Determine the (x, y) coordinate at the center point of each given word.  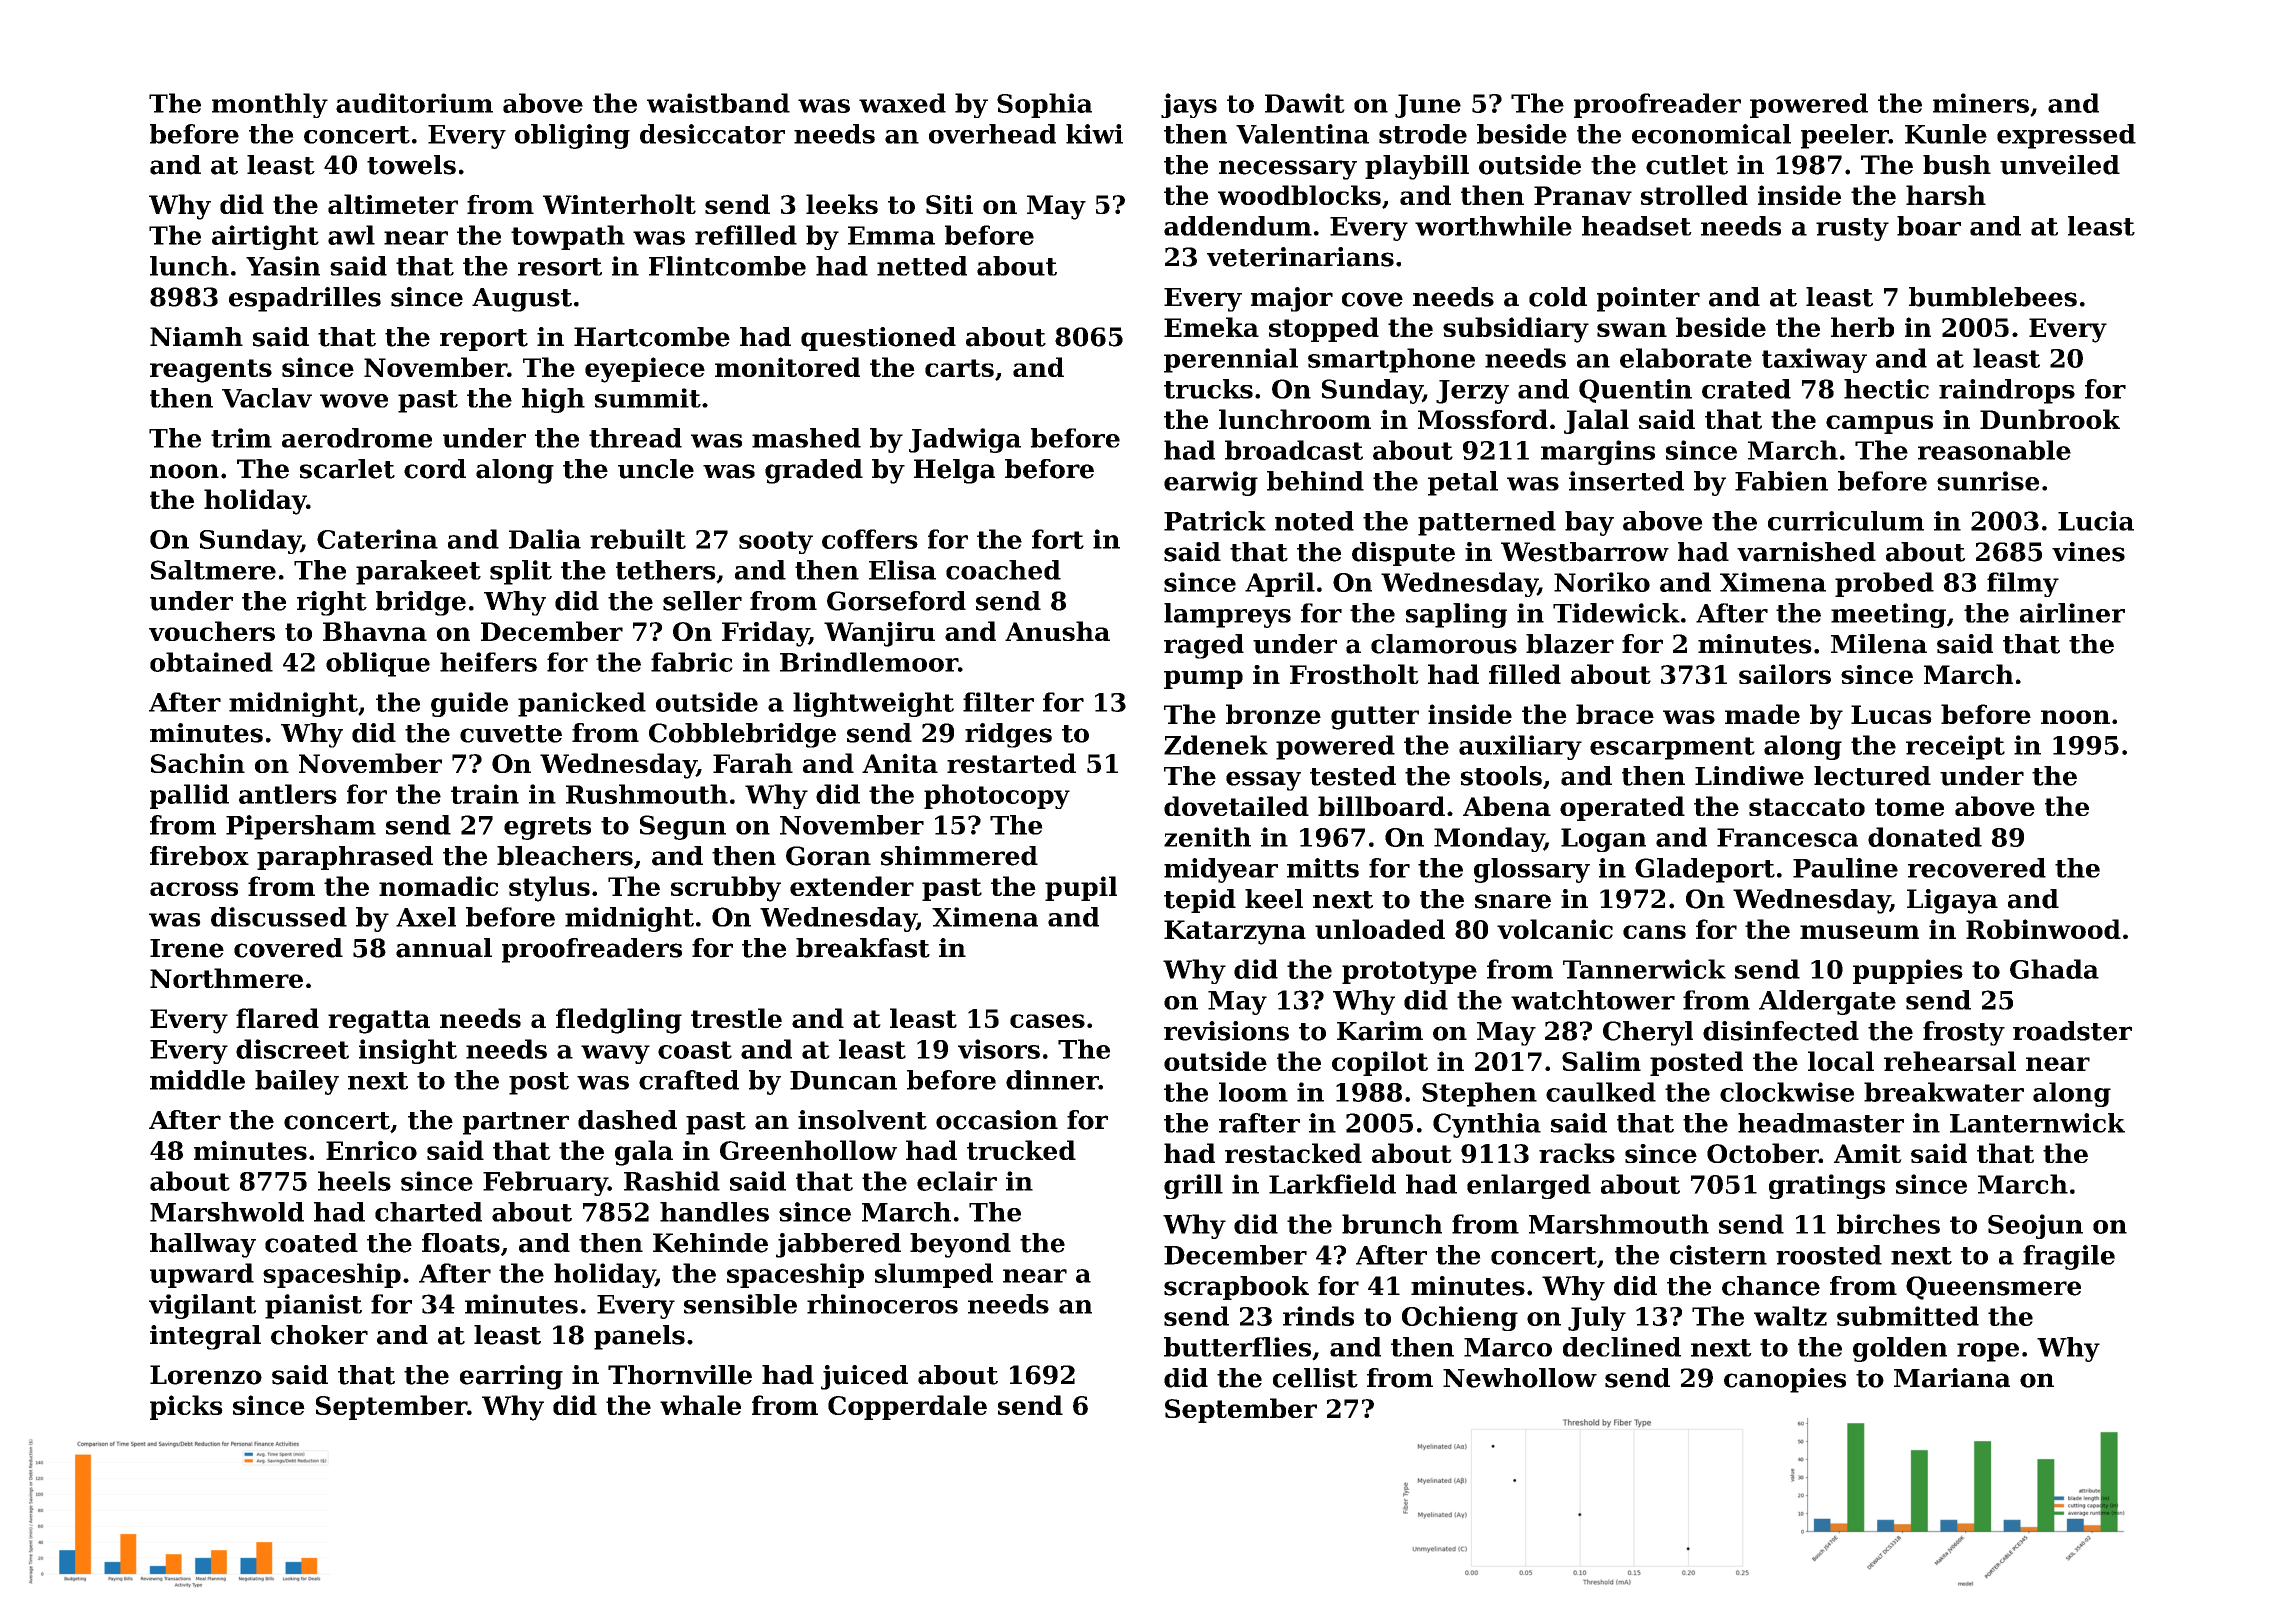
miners (1981, 103)
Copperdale (907, 1407)
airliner (2072, 613)
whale (700, 1405)
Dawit (1305, 103)
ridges (1008, 735)
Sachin (198, 763)
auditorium (414, 103)
